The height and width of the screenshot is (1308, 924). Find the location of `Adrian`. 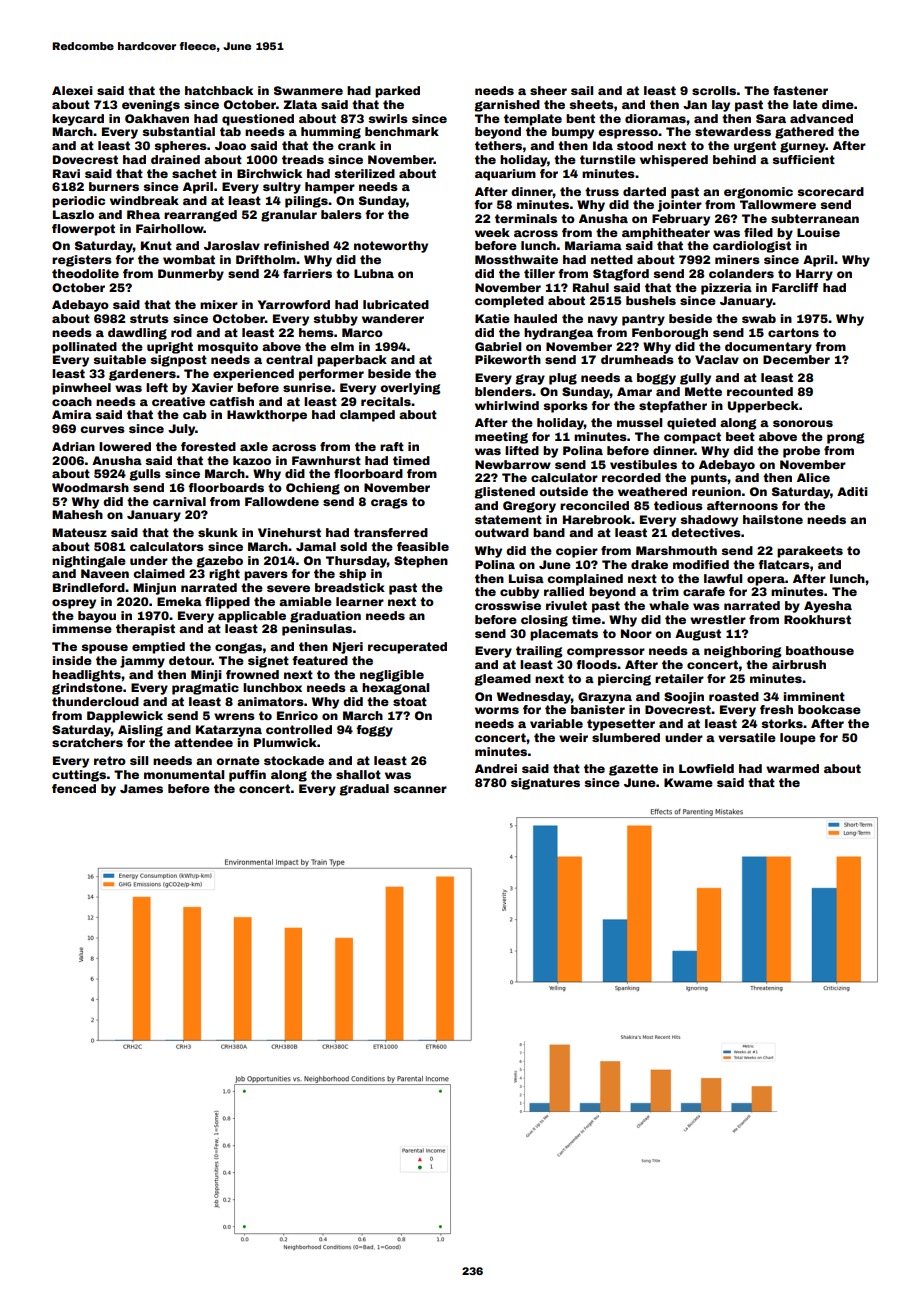

Adrian is located at coordinates (73, 446).
